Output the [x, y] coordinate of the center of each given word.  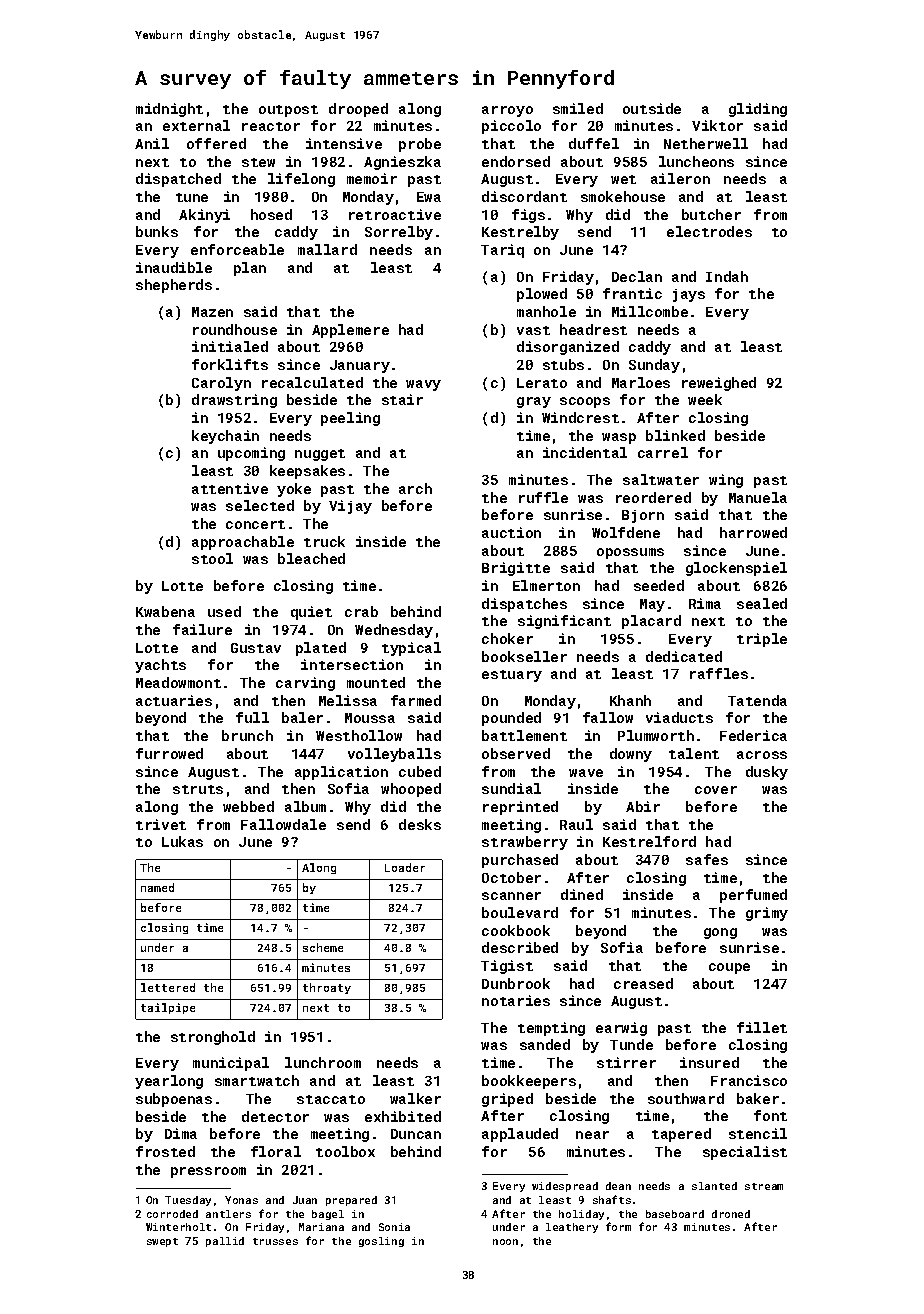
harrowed [753, 532]
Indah [727, 276]
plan [250, 269]
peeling [350, 419]
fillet [762, 1027]
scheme [323, 947]
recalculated [312, 382]
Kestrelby [520, 233]
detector [275, 1116]
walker [415, 1098]
